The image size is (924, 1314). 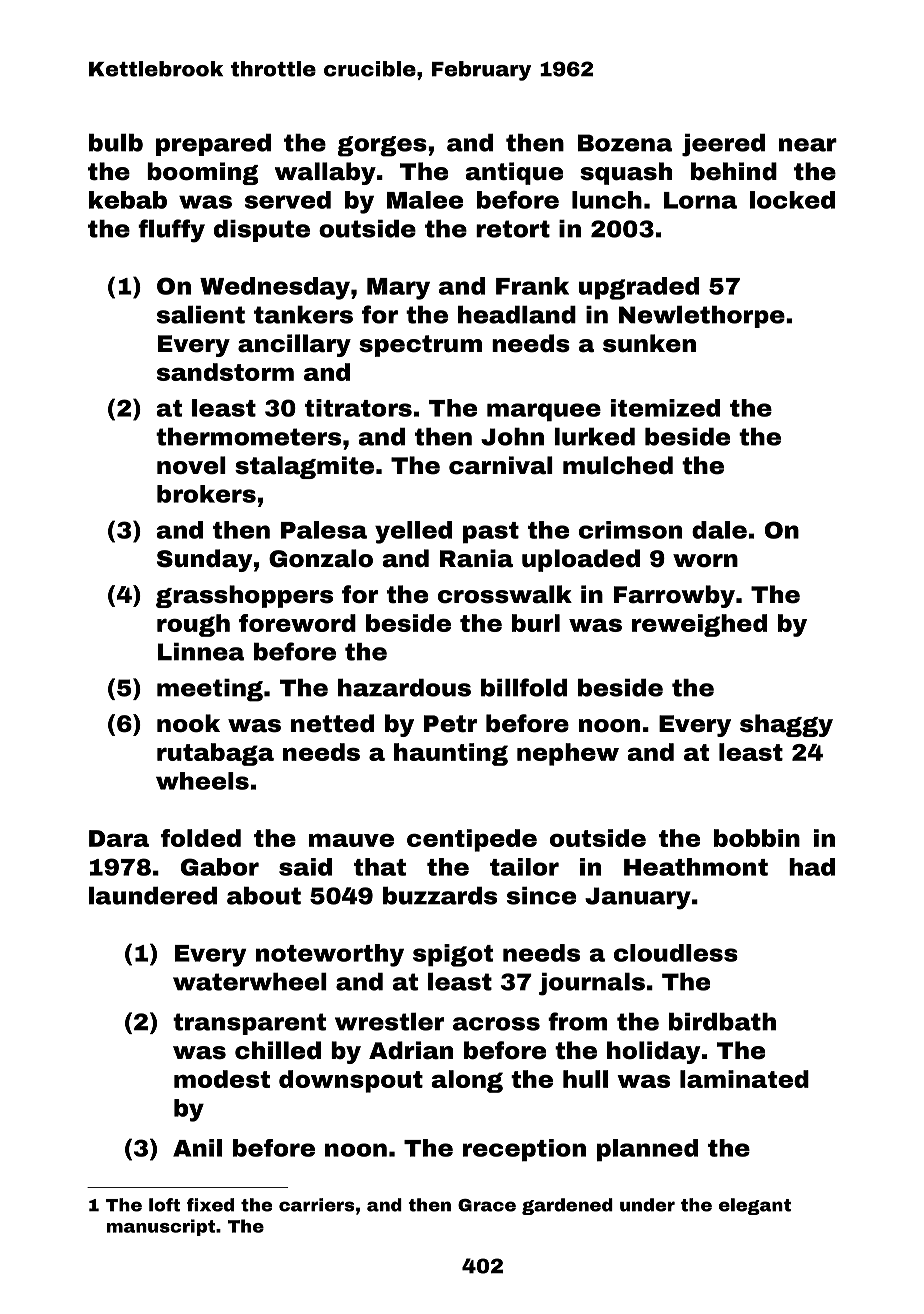 I want to click on itemized, so click(x=665, y=408).
